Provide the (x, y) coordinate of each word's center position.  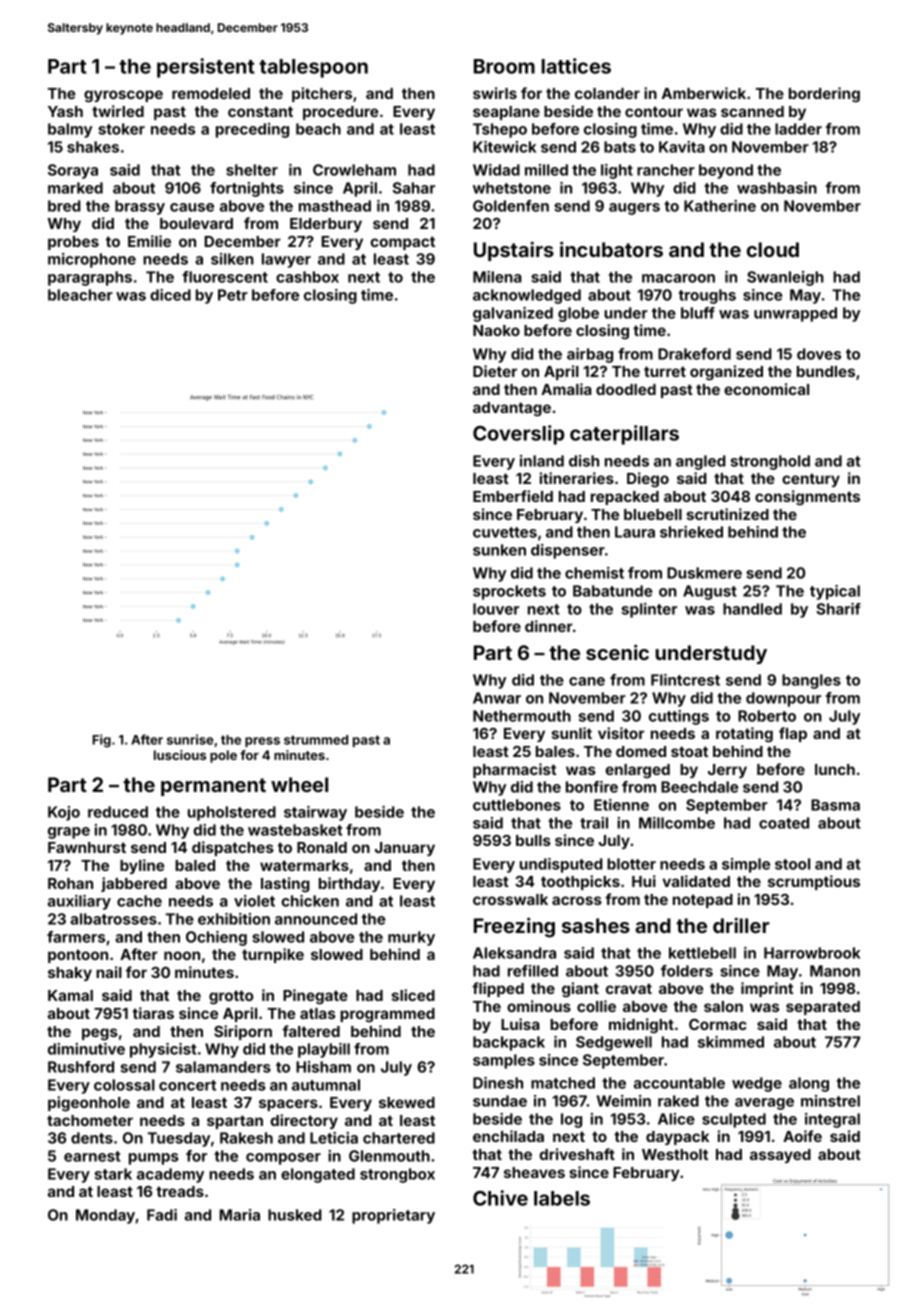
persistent (206, 68)
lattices (576, 66)
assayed (780, 1156)
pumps (154, 1159)
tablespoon (313, 68)
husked (295, 1215)
